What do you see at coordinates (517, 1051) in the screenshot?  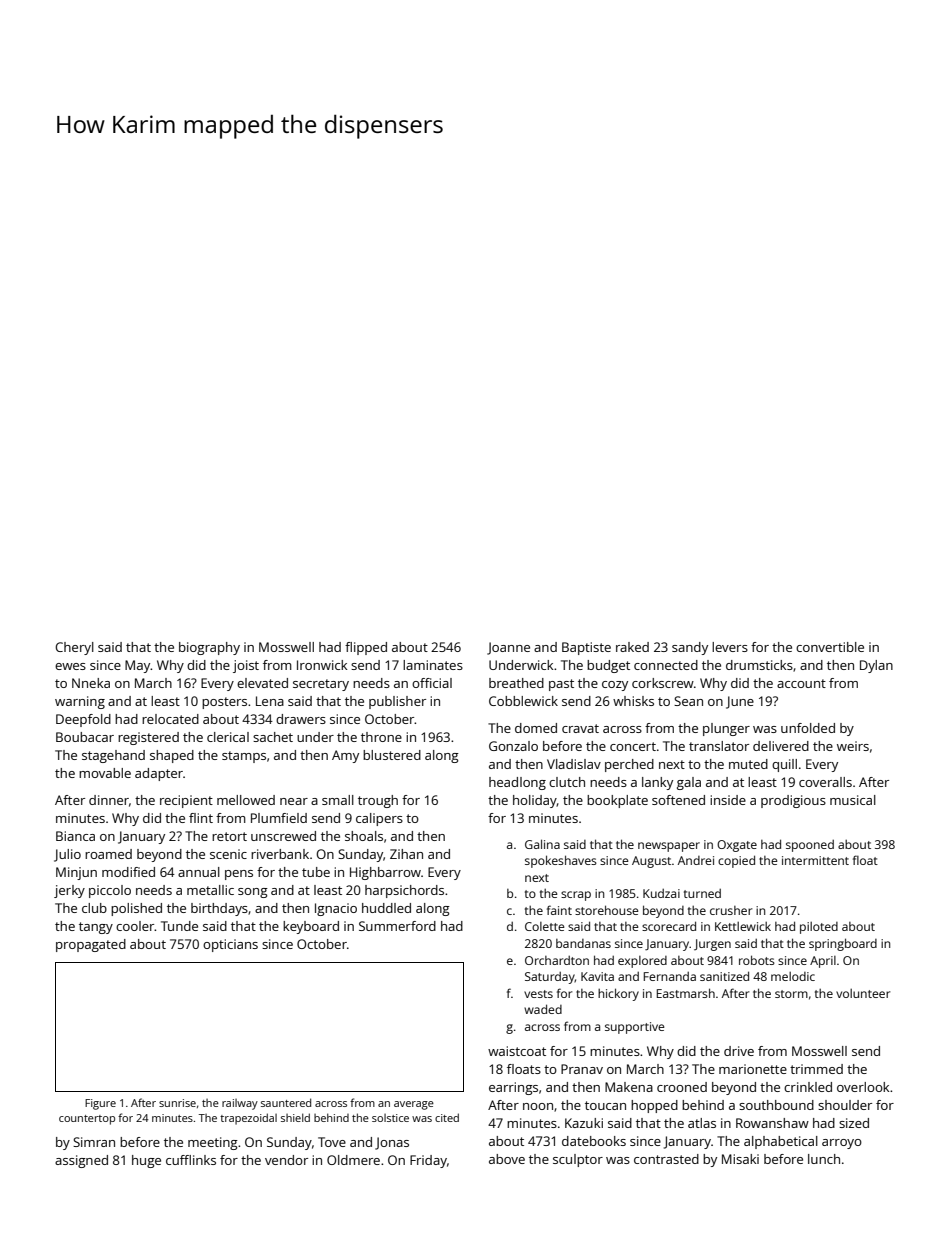 I see `waistcoat` at bounding box center [517, 1051].
